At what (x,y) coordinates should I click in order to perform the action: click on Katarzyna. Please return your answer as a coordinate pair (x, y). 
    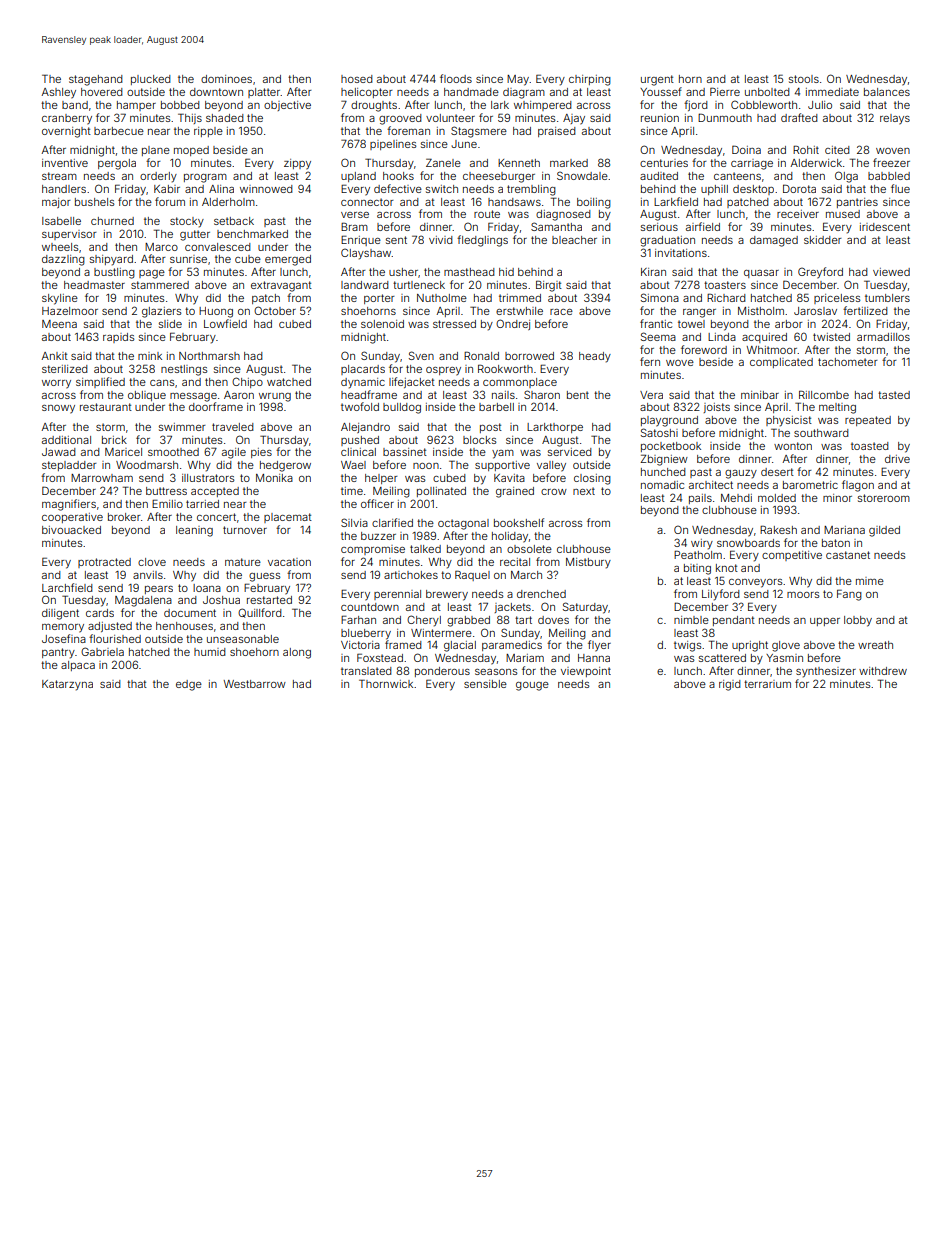
    Looking at the image, I should click on (67, 685).
